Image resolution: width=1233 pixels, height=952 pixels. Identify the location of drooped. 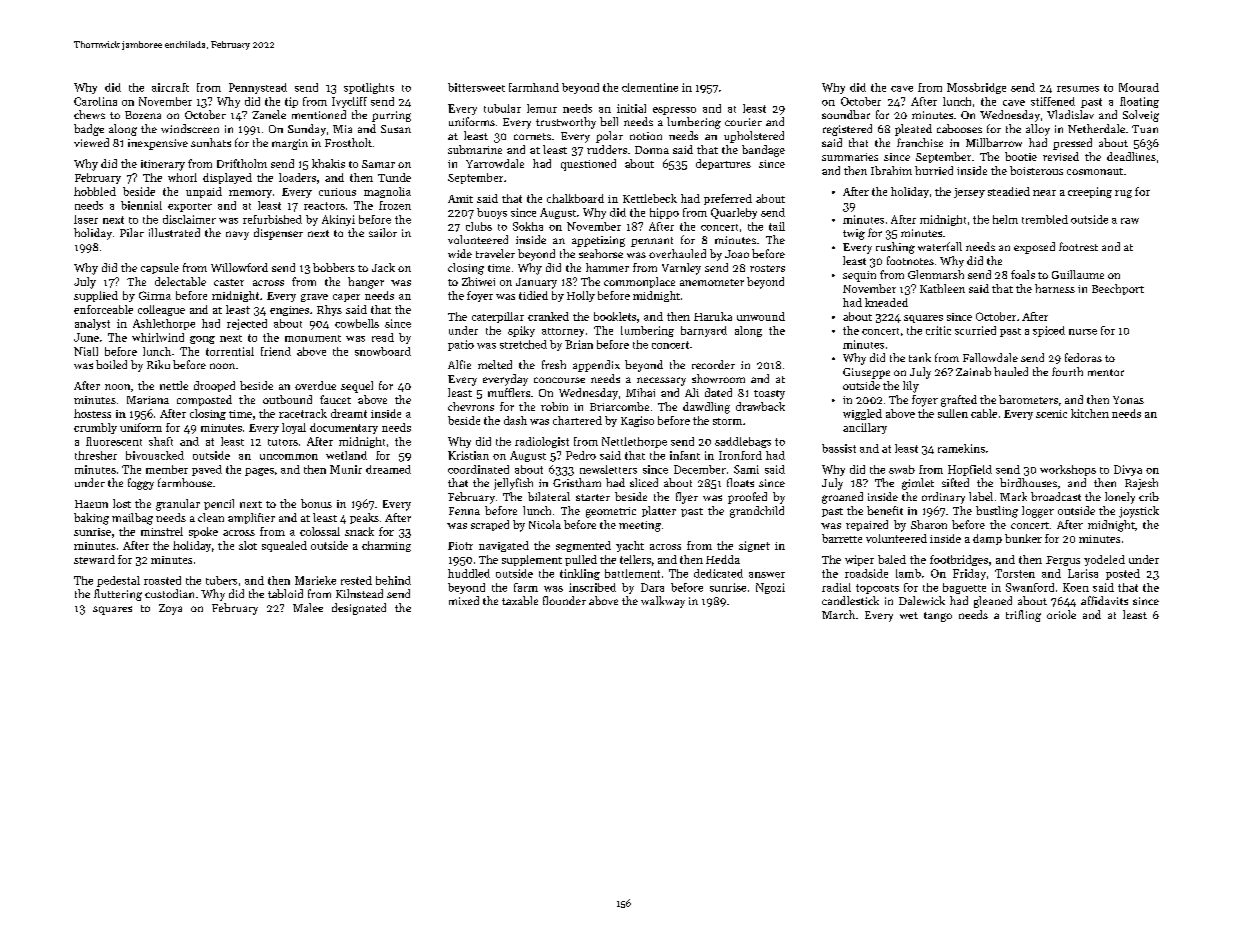
(214, 386).
